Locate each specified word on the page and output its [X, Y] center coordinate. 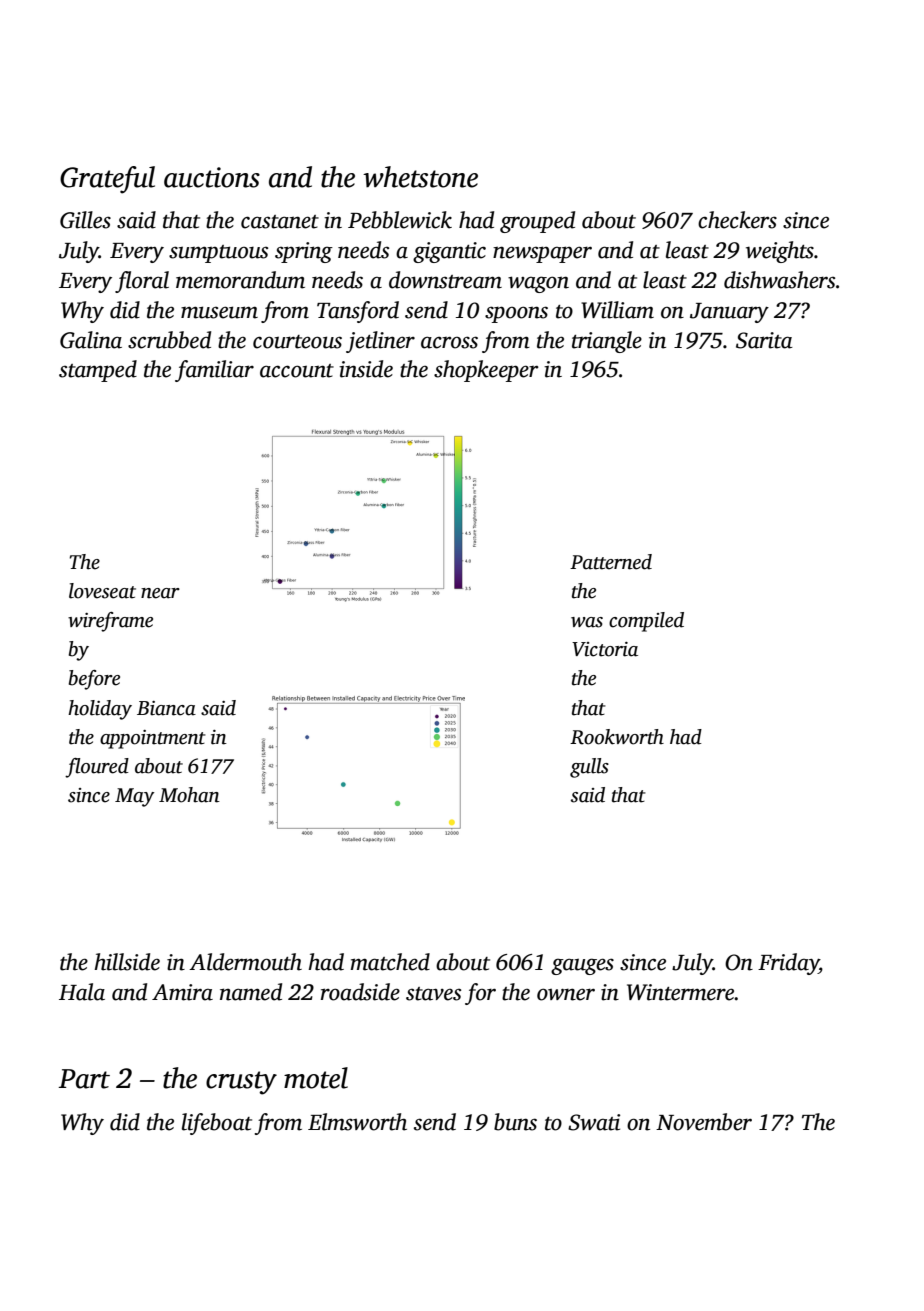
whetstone [420, 177]
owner [566, 994]
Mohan [189, 795]
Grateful [107, 180]
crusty [241, 1083]
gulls [589, 768]
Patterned [611, 562]
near [160, 593]
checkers [737, 220]
